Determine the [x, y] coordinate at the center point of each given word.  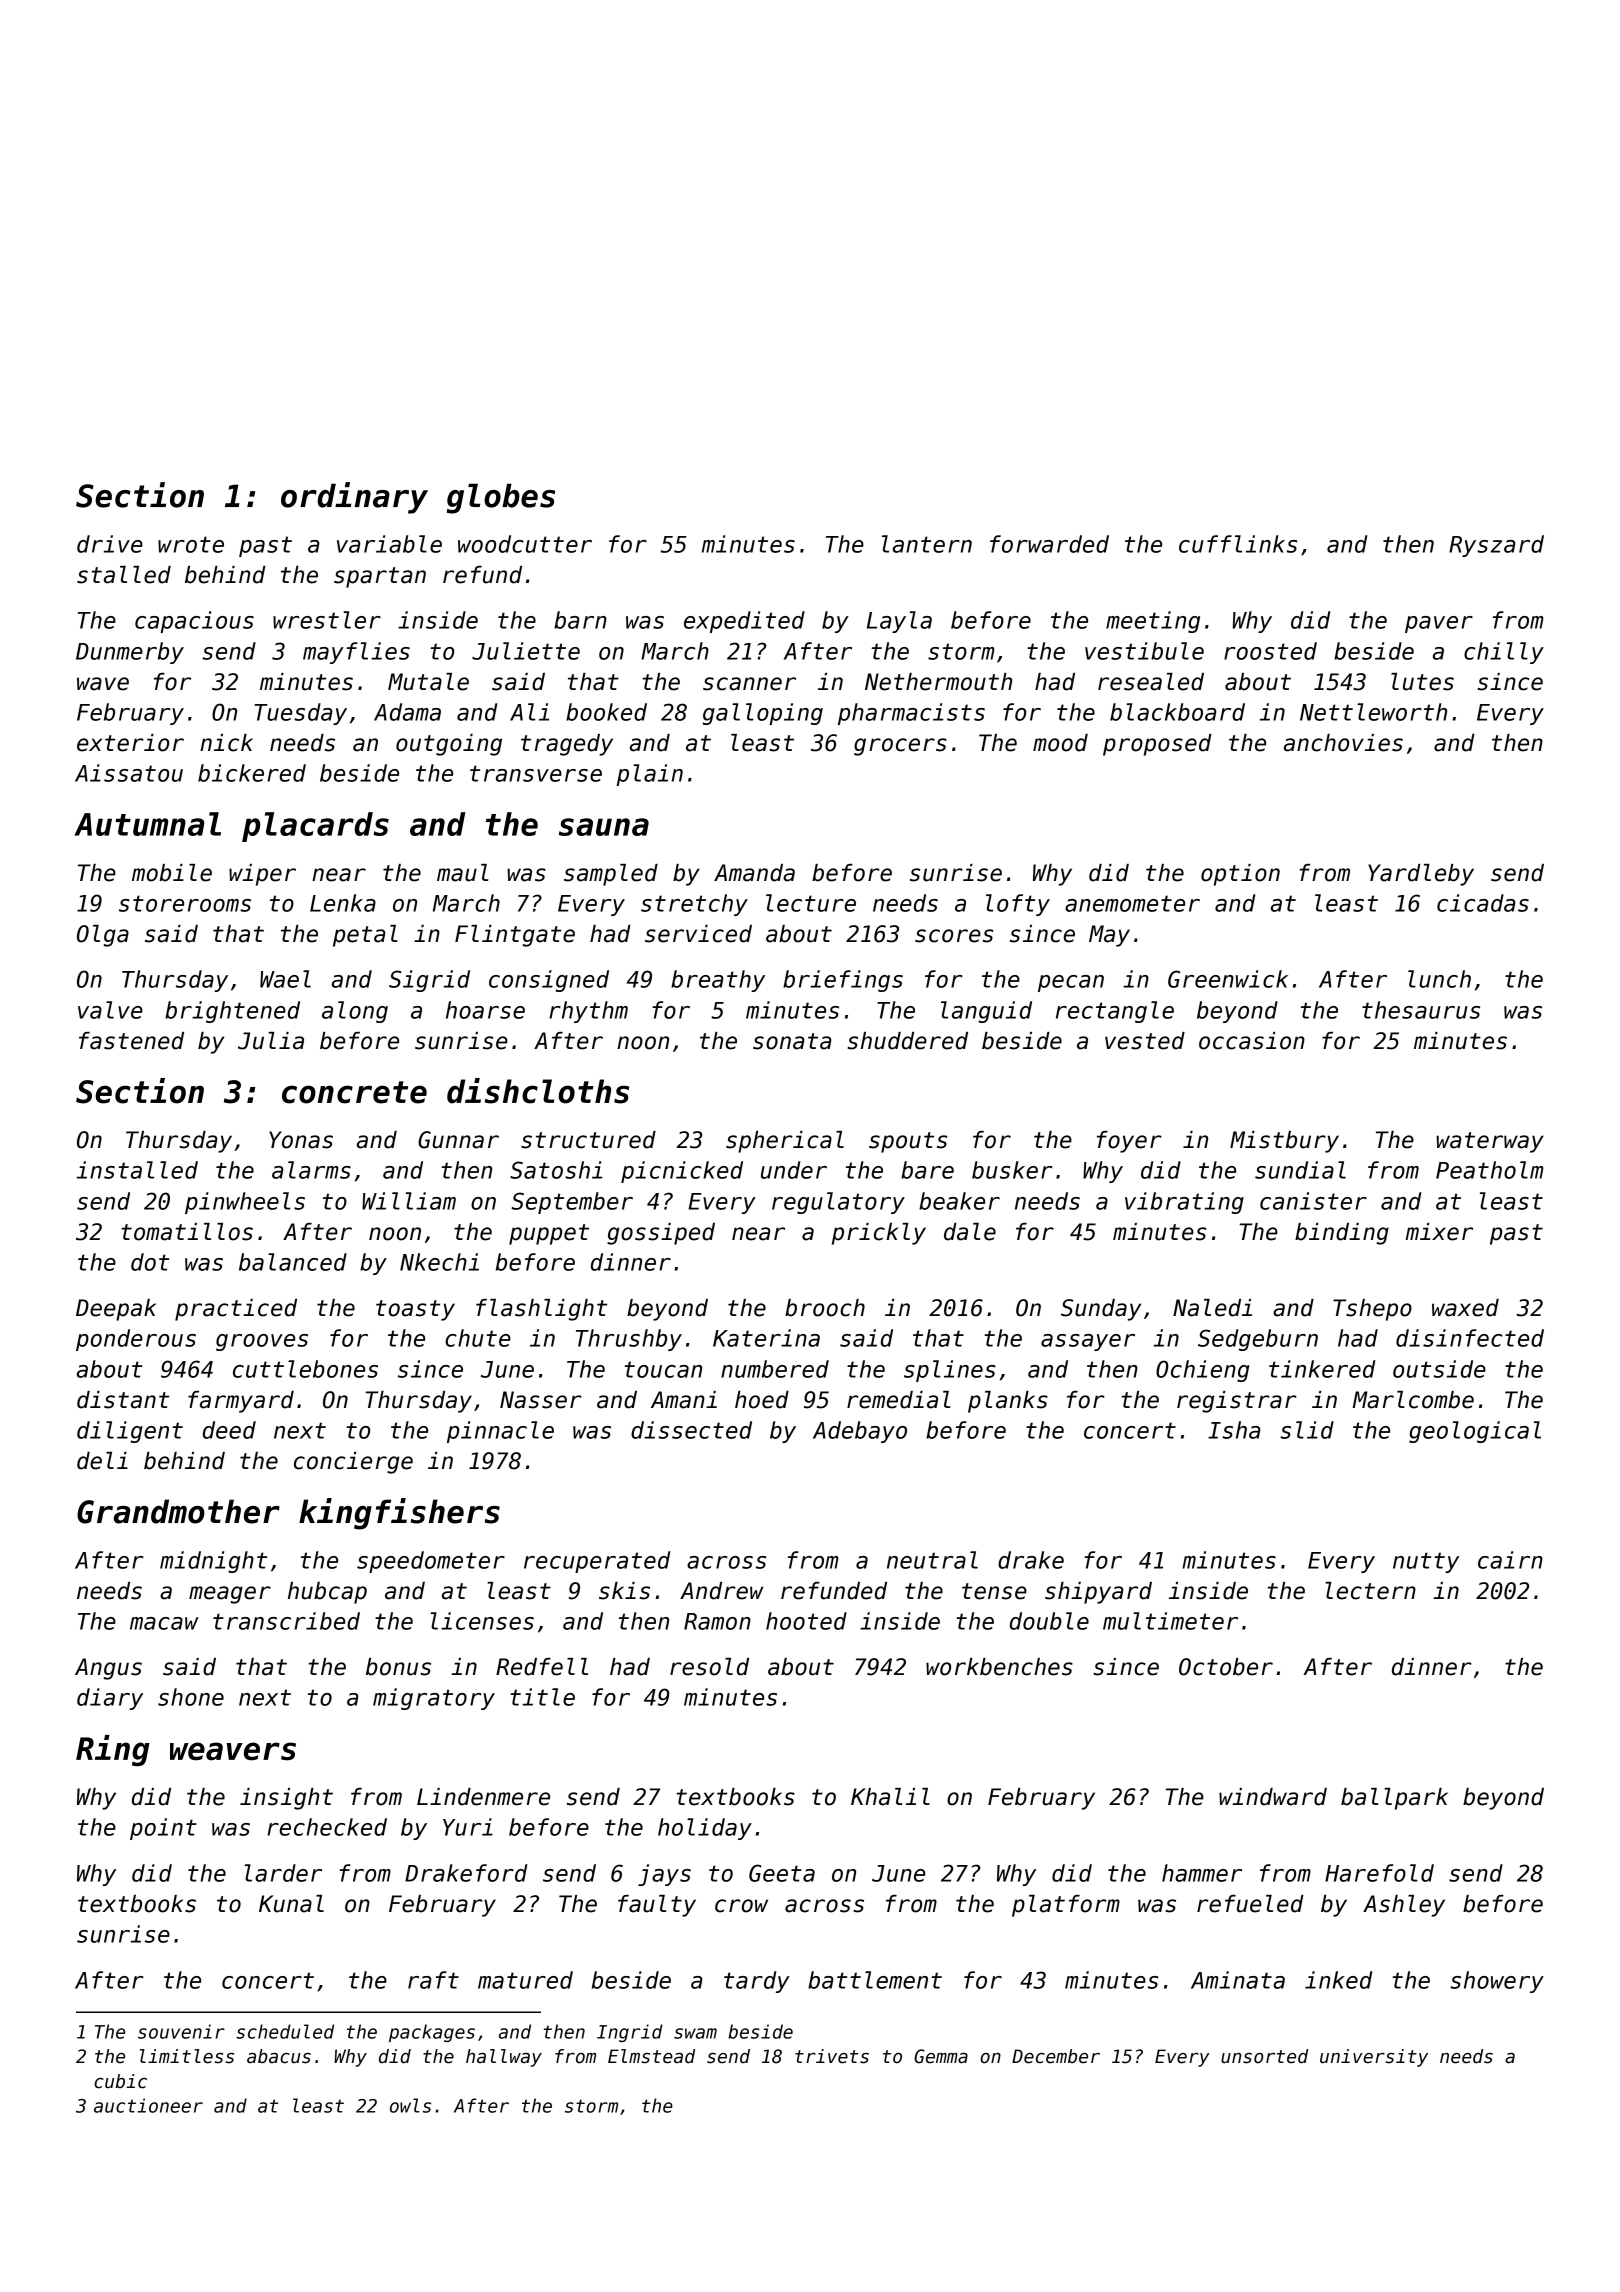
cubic [120, 2081]
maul [462, 873]
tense [994, 1591]
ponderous [136, 1340]
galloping [763, 714]
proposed [1157, 745]
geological [1475, 1432]
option [1240, 875]
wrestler [327, 620]
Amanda [754, 873]
